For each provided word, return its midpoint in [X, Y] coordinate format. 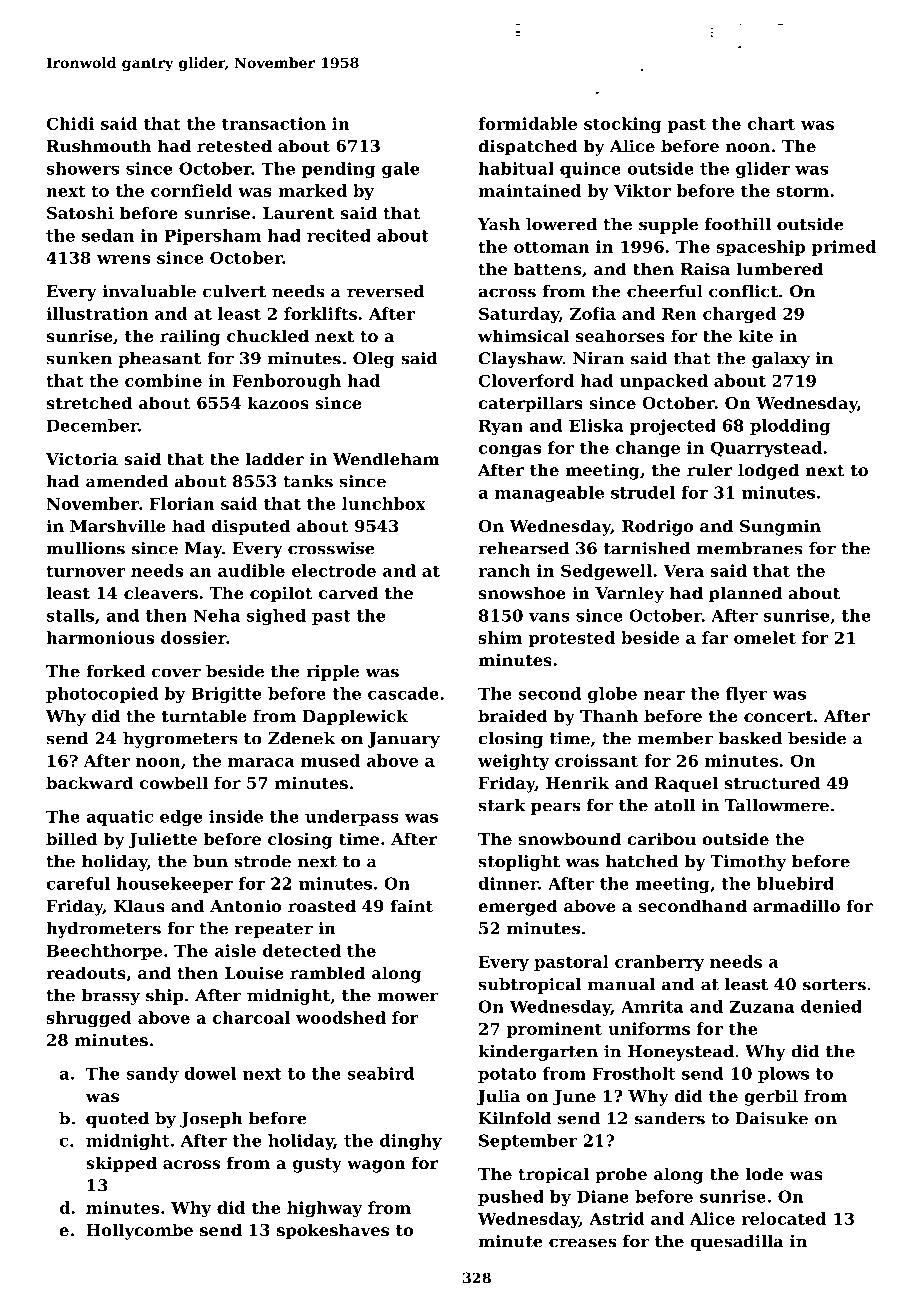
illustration [97, 313]
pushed [511, 1198]
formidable [527, 123]
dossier [193, 637]
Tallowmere [777, 805]
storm [803, 191]
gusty [317, 1165]
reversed [386, 291]
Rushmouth [99, 145]
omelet [765, 637]
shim [500, 637]
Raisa [705, 268]
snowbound [570, 838]
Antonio [245, 905]
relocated [783, 1218]
